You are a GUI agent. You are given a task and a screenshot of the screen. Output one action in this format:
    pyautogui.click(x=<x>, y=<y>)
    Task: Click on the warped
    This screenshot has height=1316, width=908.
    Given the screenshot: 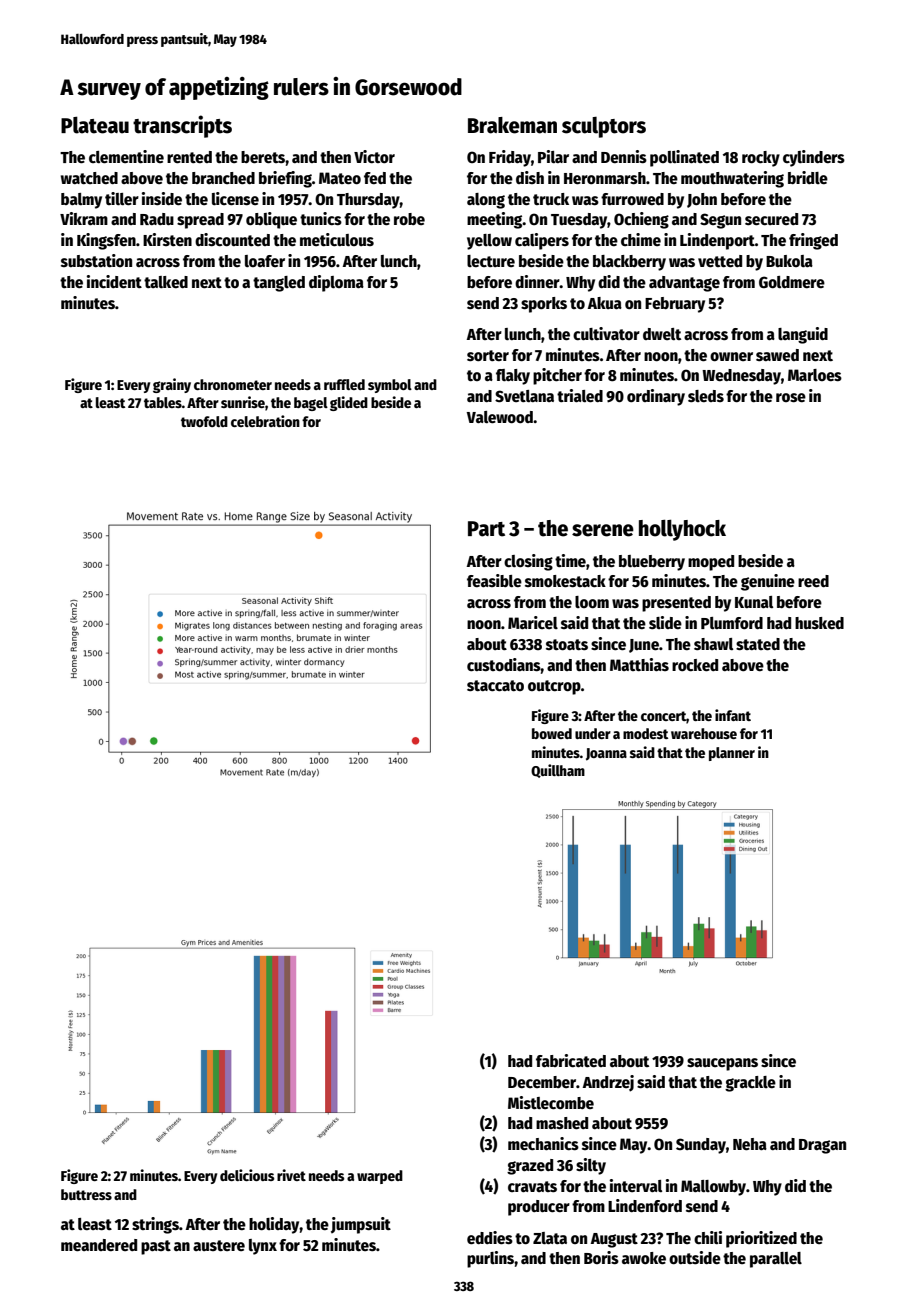 What is the action you would take?
    pyautogui.click(x=380, y=1177)
